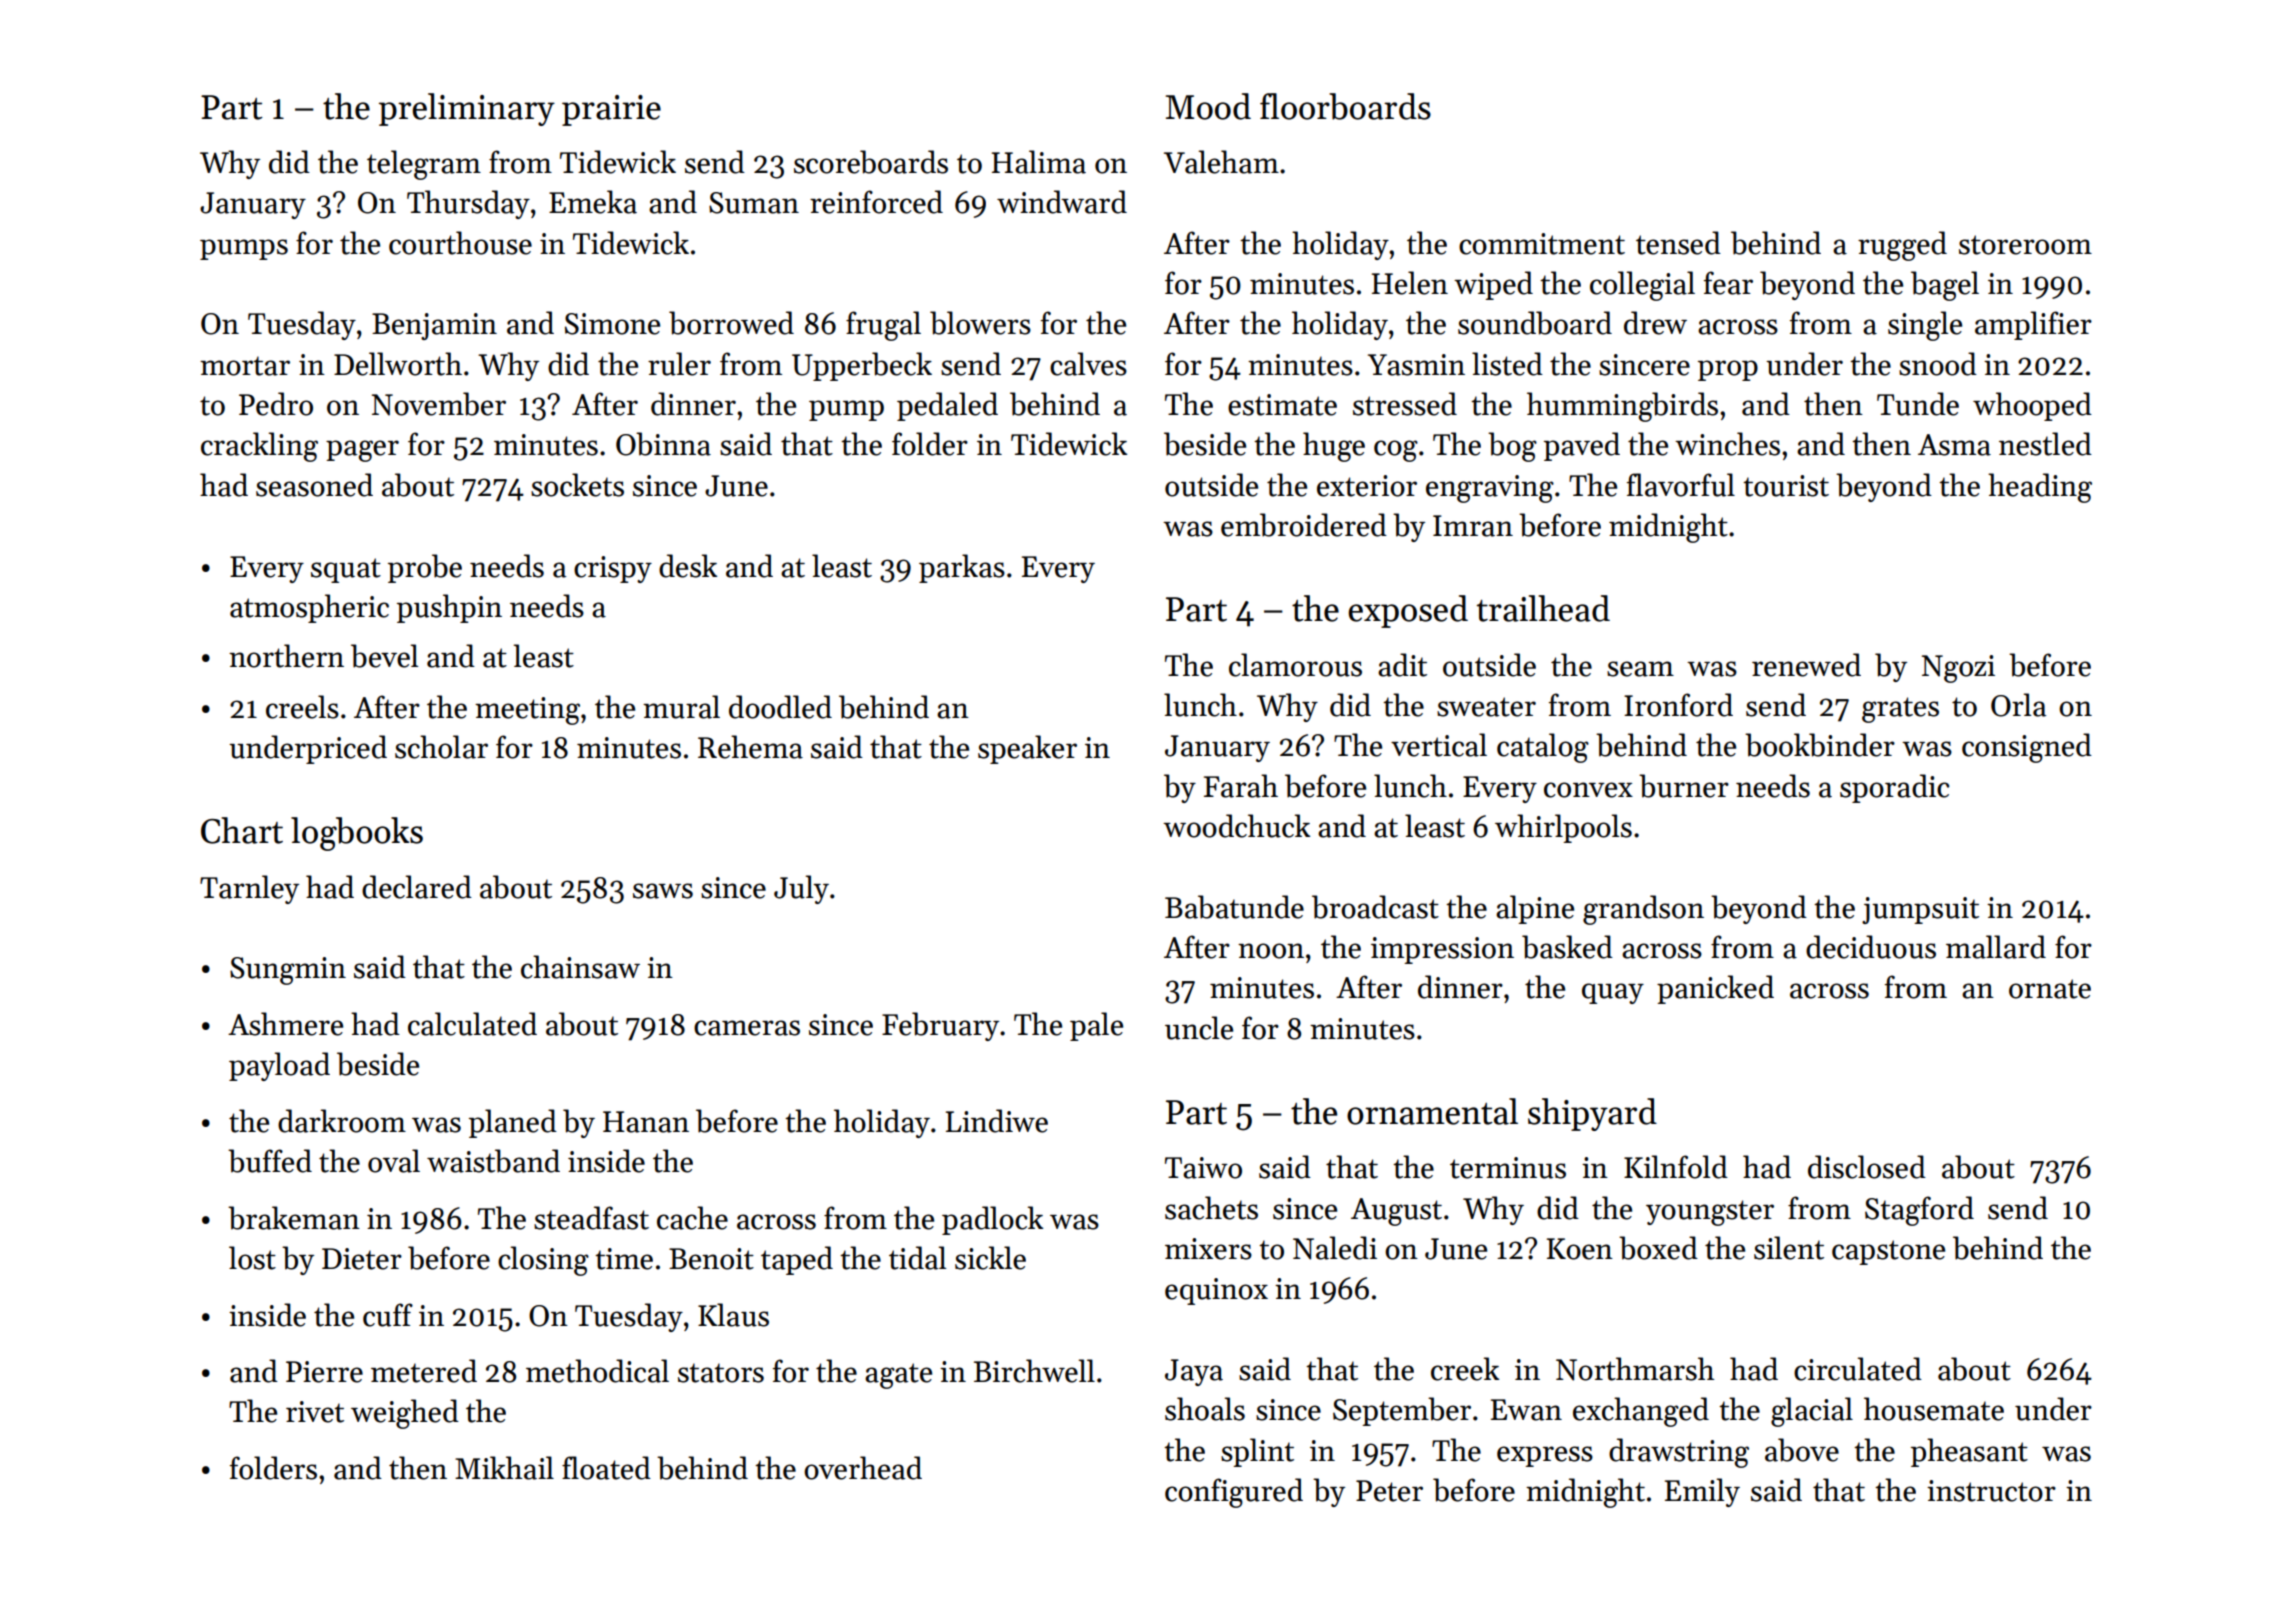 This screenshot has width=2292, height=1620. What do you see at coordinates (613, 569) in the screenshot?
I see `crispy` at bounding box center [613, 569].
